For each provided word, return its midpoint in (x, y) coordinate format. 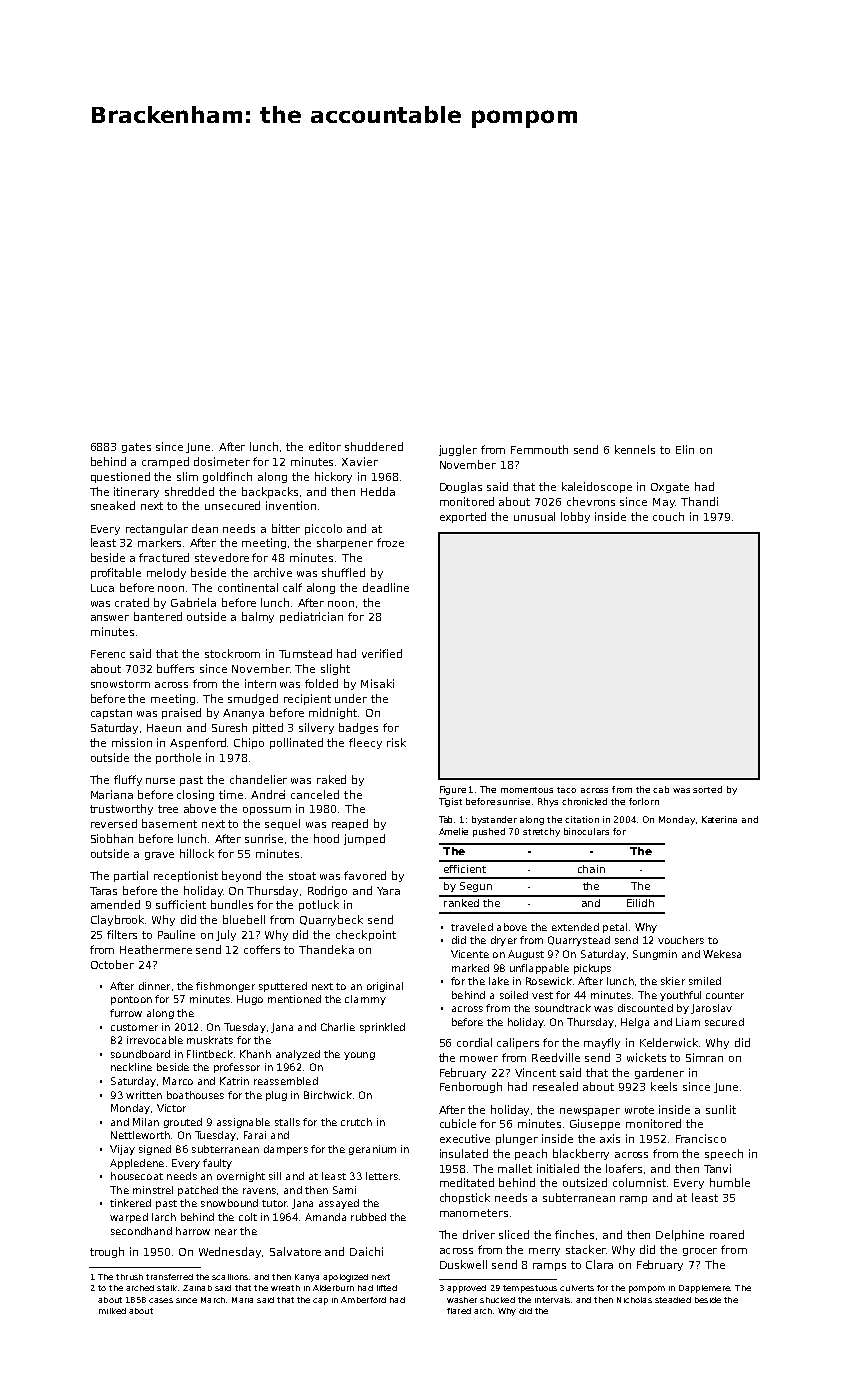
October (112, 964)
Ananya (243, 714)
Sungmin (655, 955)
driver (479, 1234)
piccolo (323, 529)
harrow (193, 1231)
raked (331, 779)
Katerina (719, 819)
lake (499, 981)
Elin (685, 449)
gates (136, 448)
